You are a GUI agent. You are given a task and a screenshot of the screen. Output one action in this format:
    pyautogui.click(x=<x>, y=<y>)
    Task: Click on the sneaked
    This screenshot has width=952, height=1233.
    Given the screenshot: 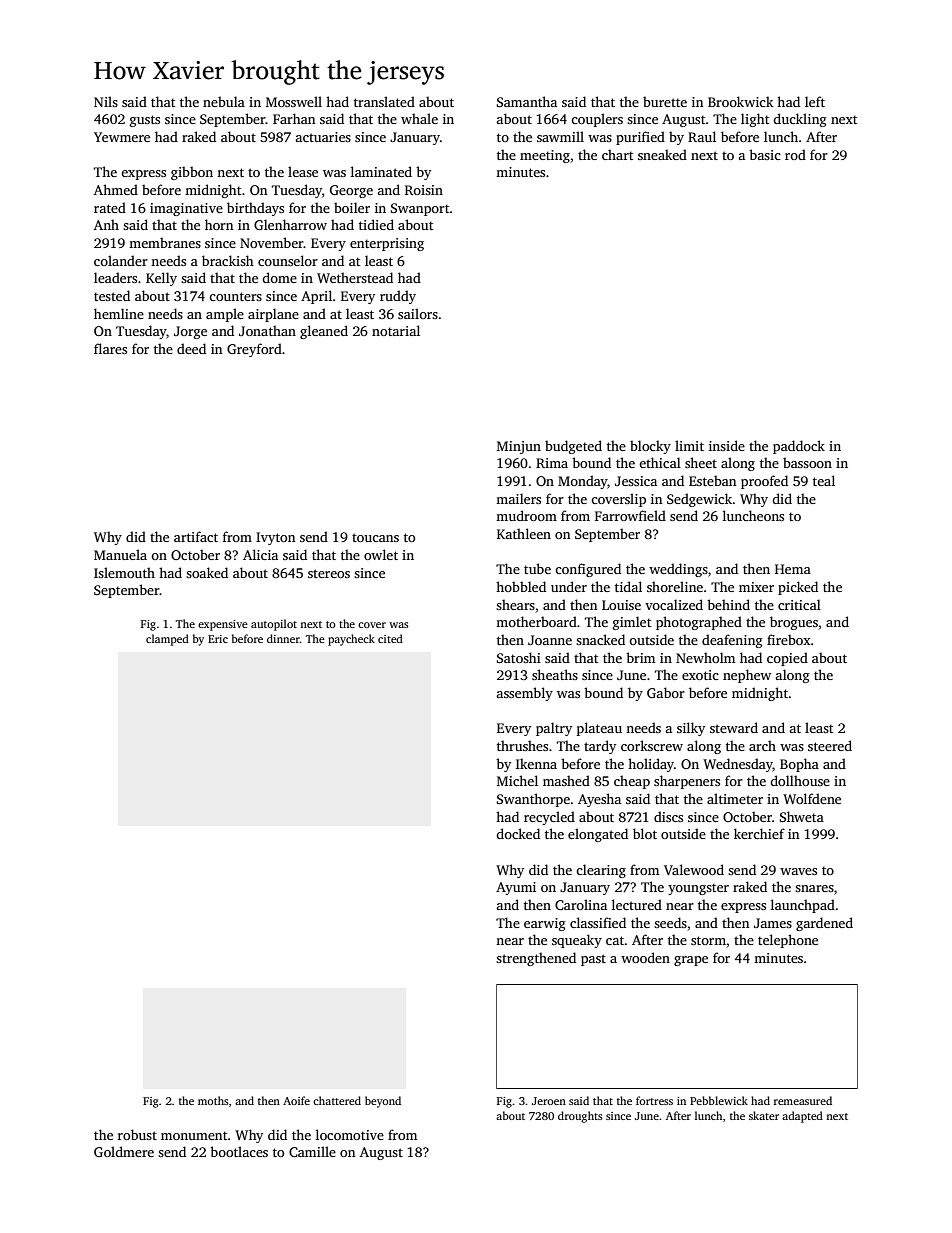 What is the action you would take?
    pyautogui.click(x=662, y=154)
